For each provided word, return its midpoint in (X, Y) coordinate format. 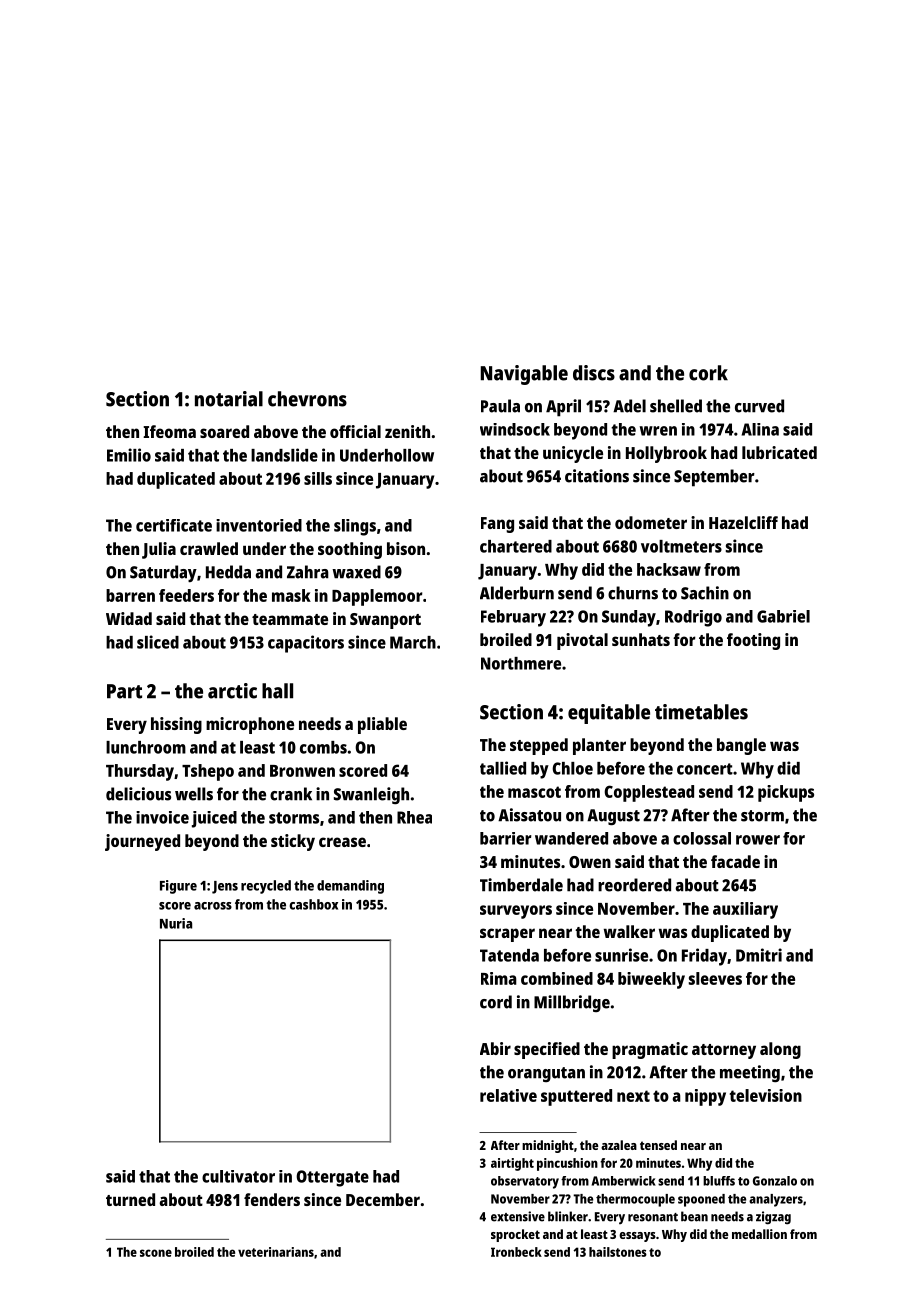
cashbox (313, 904)
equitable (609, 714)
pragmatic (650, 1050)
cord (496, 1002)
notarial (229, 399)
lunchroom (146, 747)
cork (708, 373)
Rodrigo (693, 618)
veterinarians (276, 1252)
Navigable (524, 375)
